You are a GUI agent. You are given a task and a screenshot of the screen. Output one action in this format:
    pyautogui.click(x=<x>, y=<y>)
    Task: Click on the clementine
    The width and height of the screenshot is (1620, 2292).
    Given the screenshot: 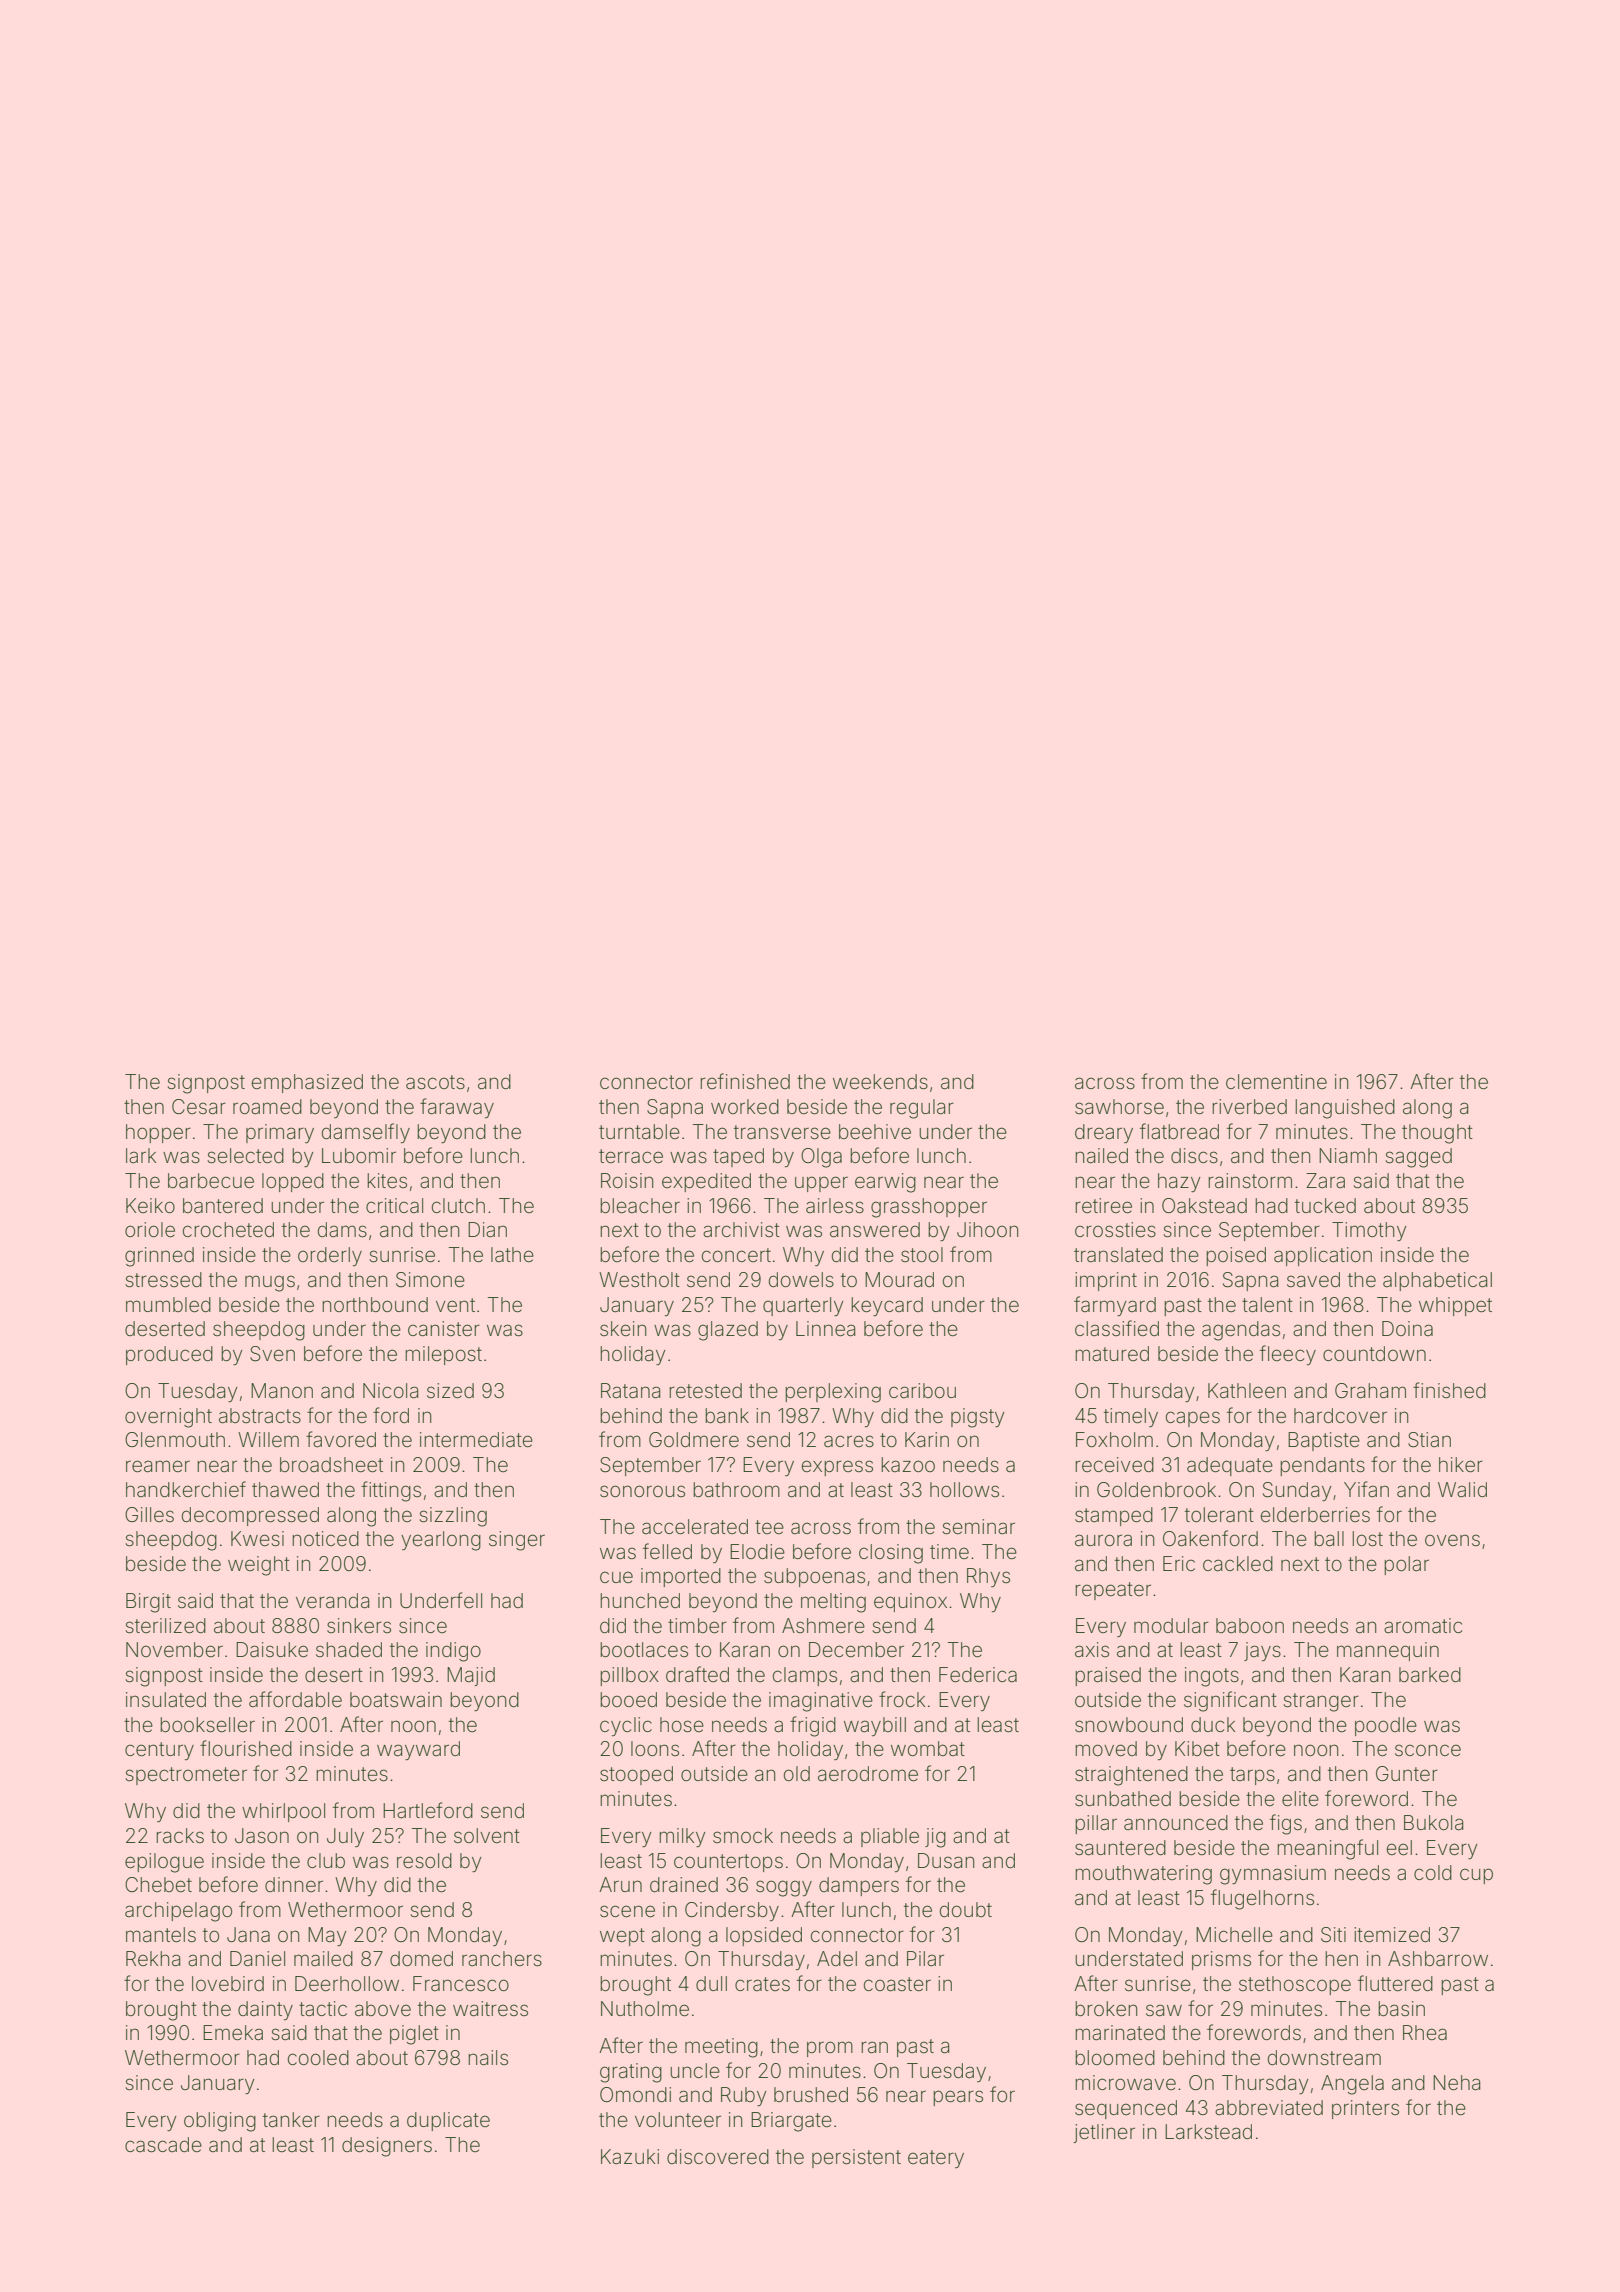 What is the action you would take?
    pyautogui.click(x=1276, y=1081)
